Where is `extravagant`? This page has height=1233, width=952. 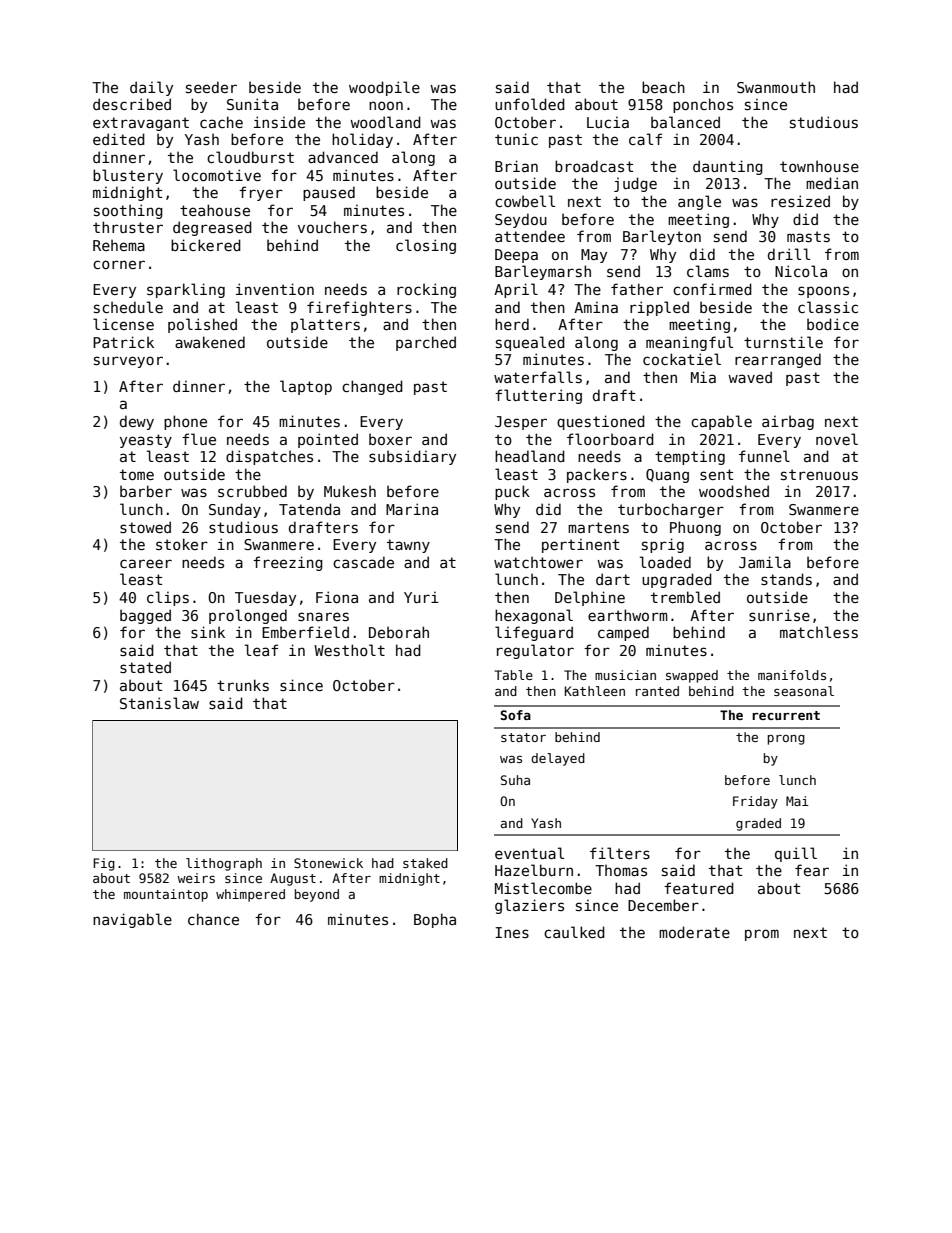 extravagant is located at coordinates (141, 124).
